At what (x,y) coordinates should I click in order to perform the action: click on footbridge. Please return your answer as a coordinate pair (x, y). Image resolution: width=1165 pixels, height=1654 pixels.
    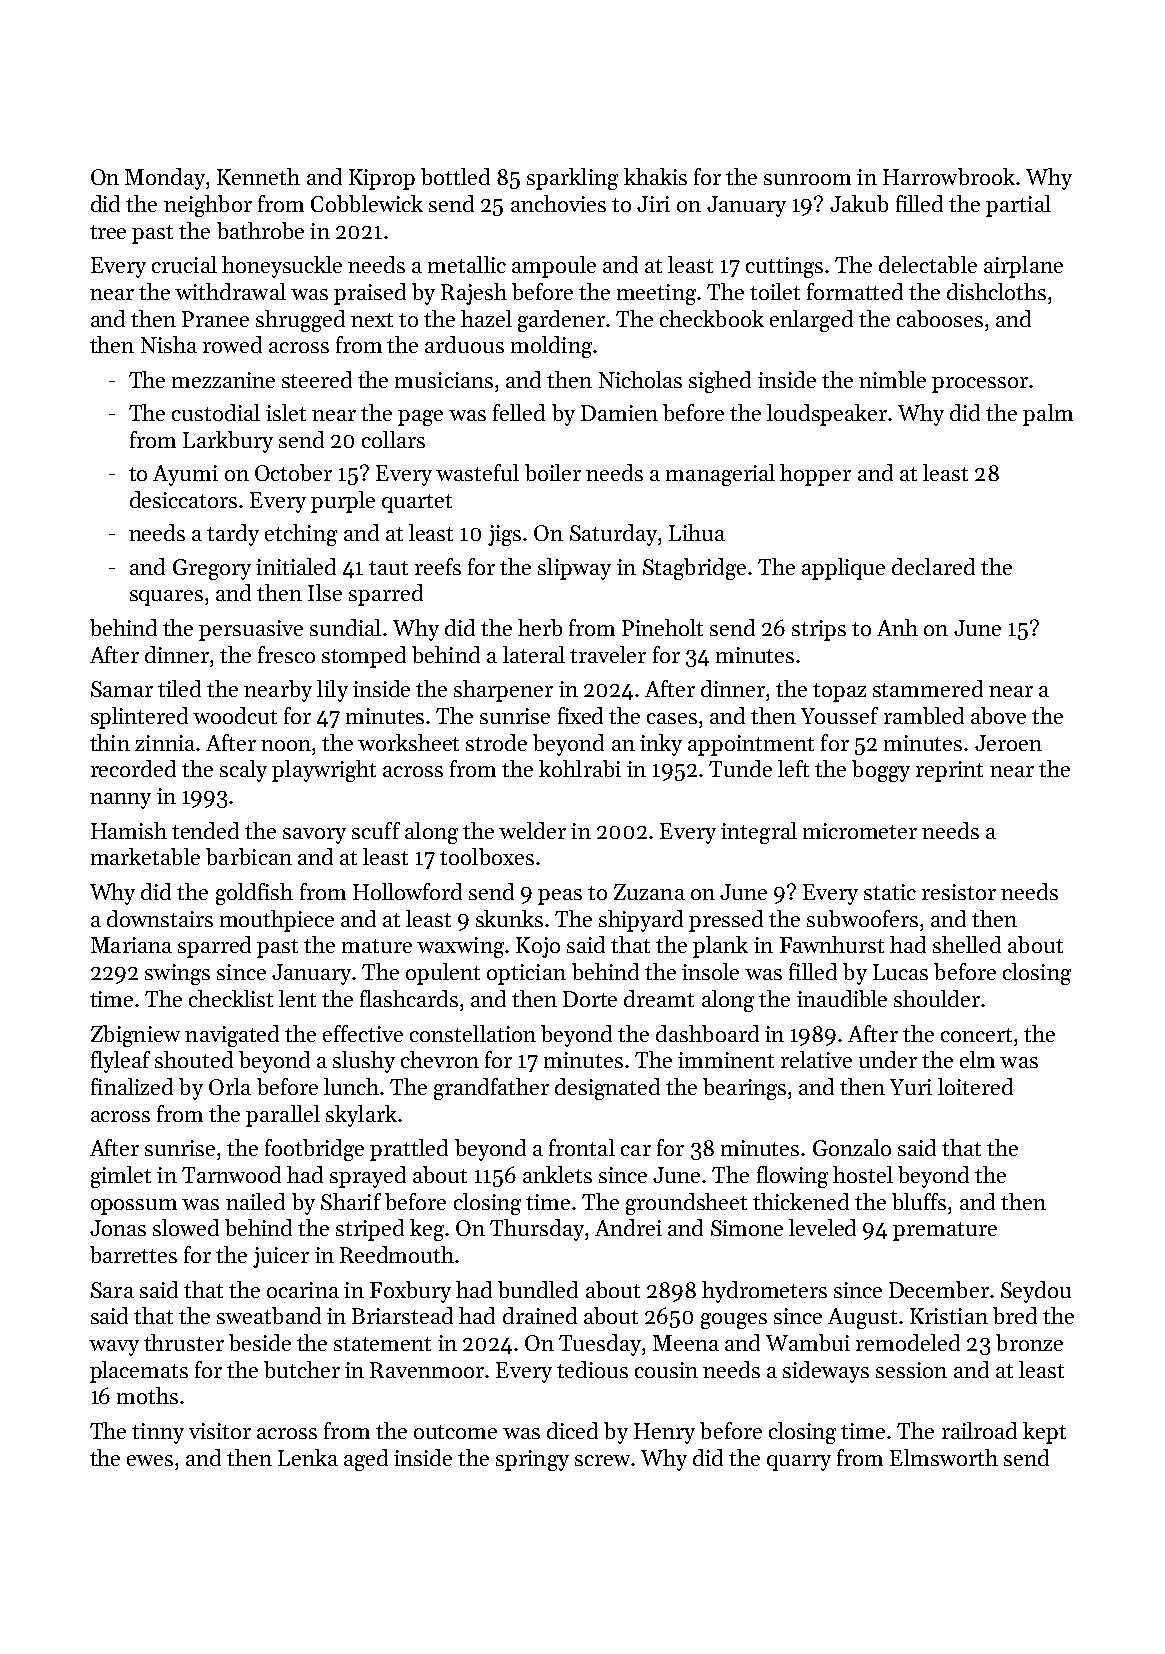
    Looking at the image, I should click on (314, 1150).
